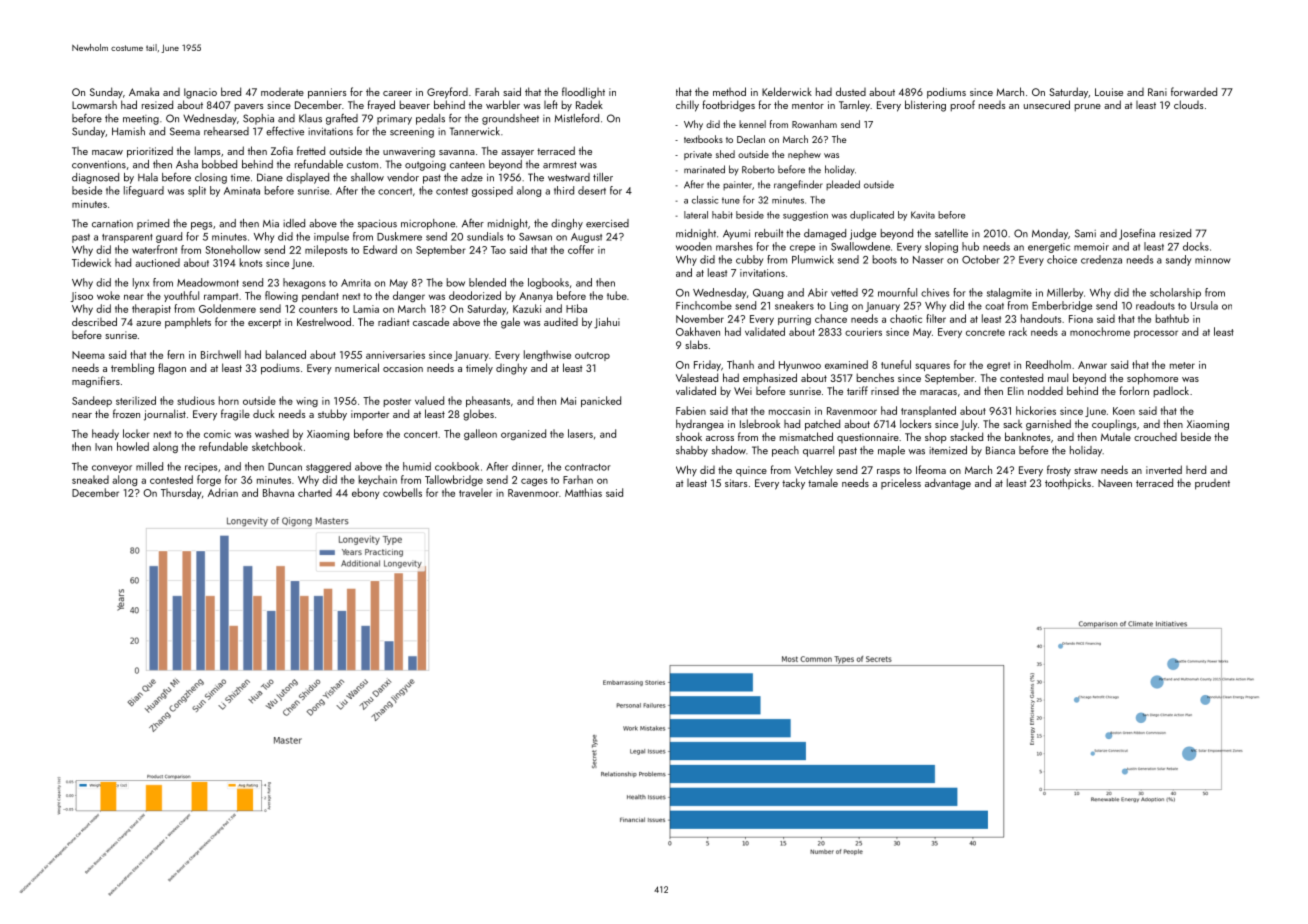 This page has height=924, width=1308. I want to click on clouds, so click(1188, 104).
